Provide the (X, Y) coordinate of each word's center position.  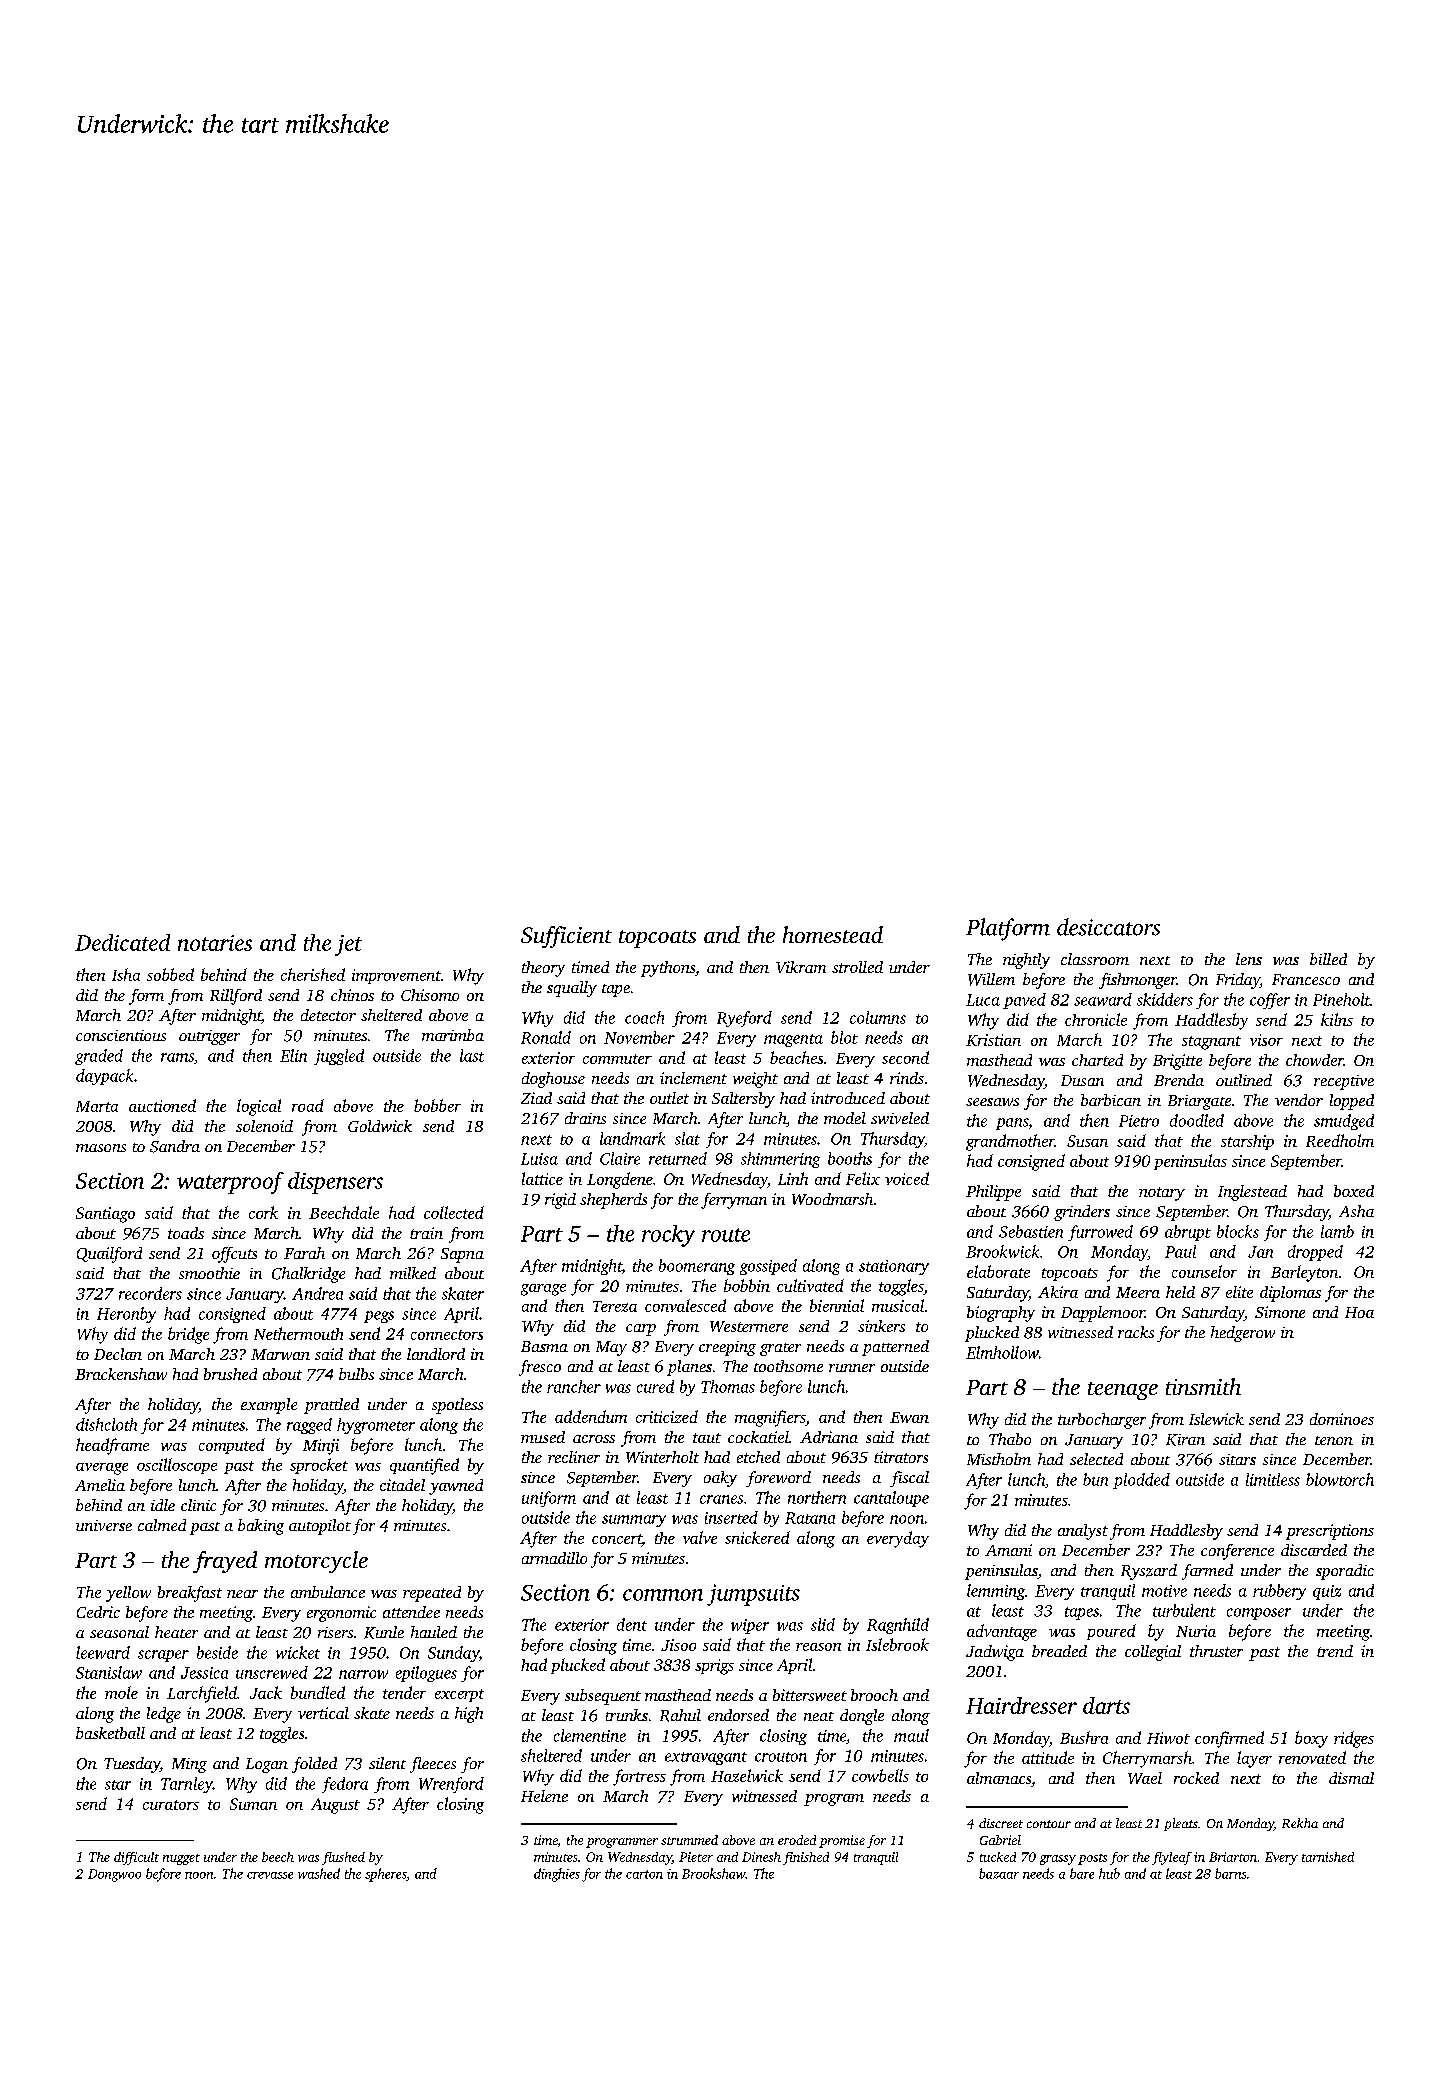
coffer (1270, 1001)
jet (348, 945)
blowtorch (1340, 1479)
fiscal (909, 1479)
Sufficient (566, 937)
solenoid (264, 1126)
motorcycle (316, 1562)
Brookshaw (714, 1873)
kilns (1337, 1019)
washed (319, 1873)
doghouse (553, 1080)
